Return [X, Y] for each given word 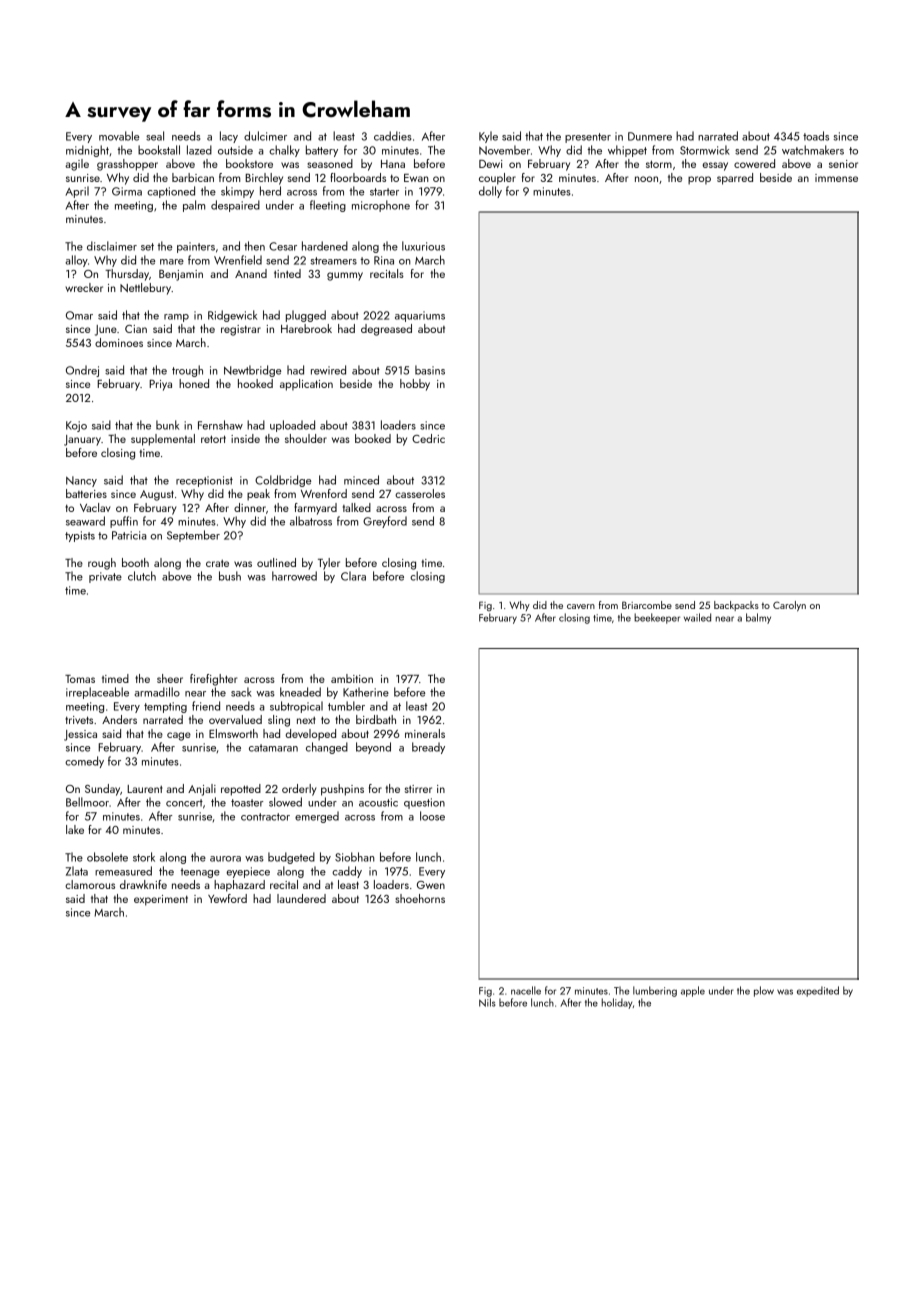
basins [430, 370]
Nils [487, 1002]
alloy [76, 261]
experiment [161, 900]
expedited [818, 991]
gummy [345, 276]
